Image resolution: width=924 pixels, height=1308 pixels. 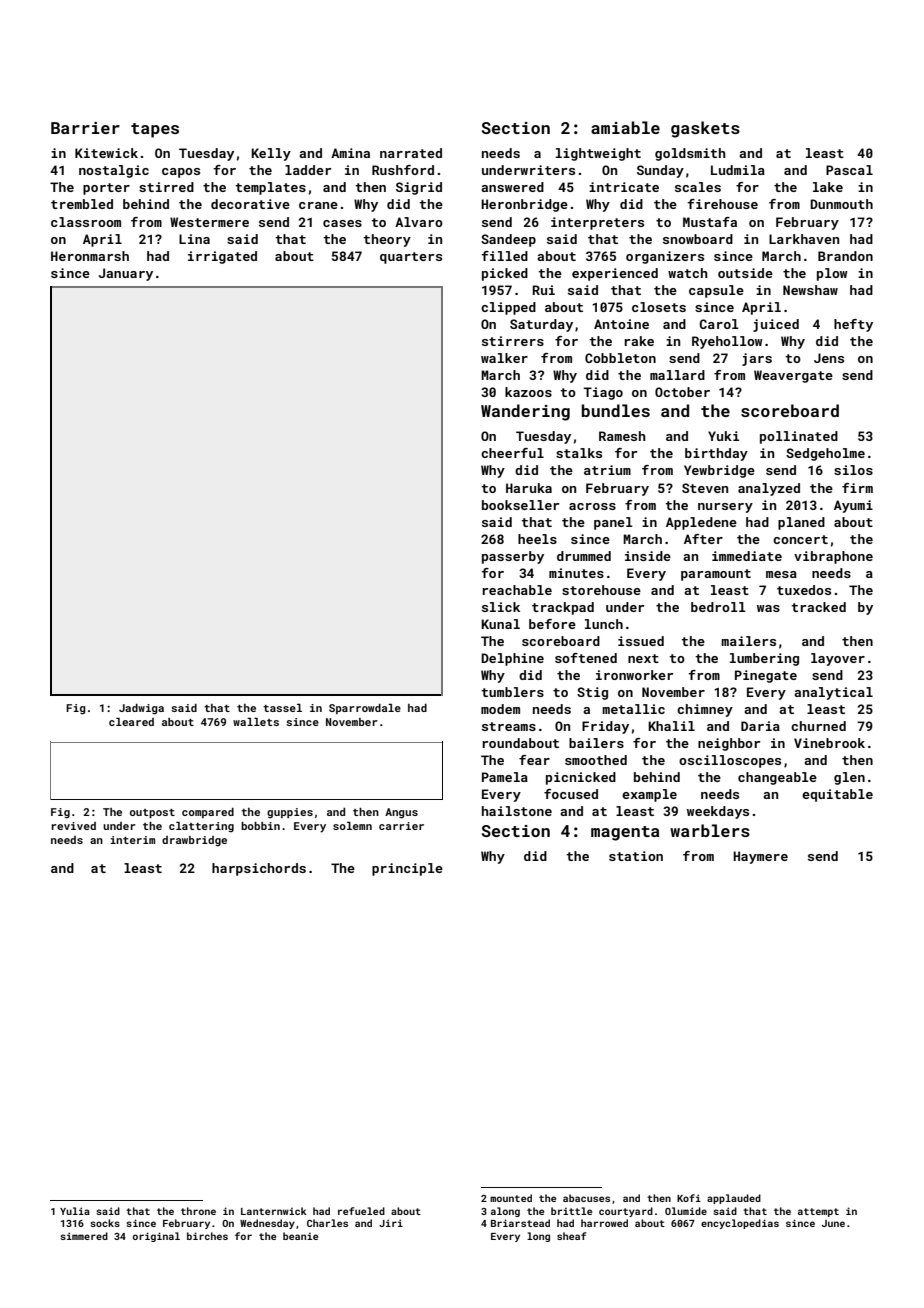 What do you see at coordinates (511, 1198) in the screenshot?
I see `mounted` at bounding box center [511, 1198].
